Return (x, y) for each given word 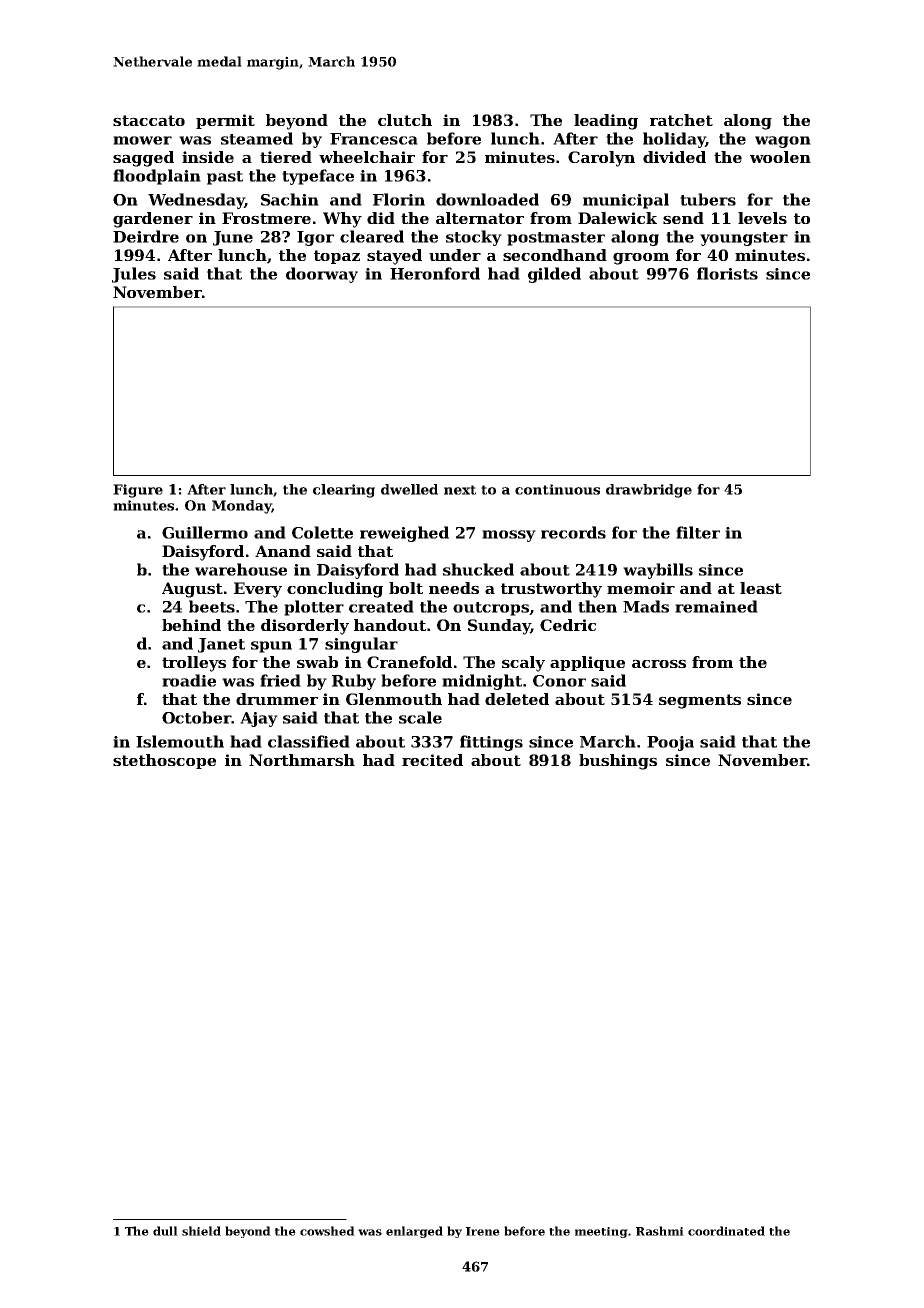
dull (165, 1231)
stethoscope (164, 761)
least (761, 588)
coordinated (726, 1231)
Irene (483, 1231)
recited (432, 760)
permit (225, 121)
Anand (283, 551)
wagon (783, 142)
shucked (478, 569)
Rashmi (660, 1231)
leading (606, 122)
